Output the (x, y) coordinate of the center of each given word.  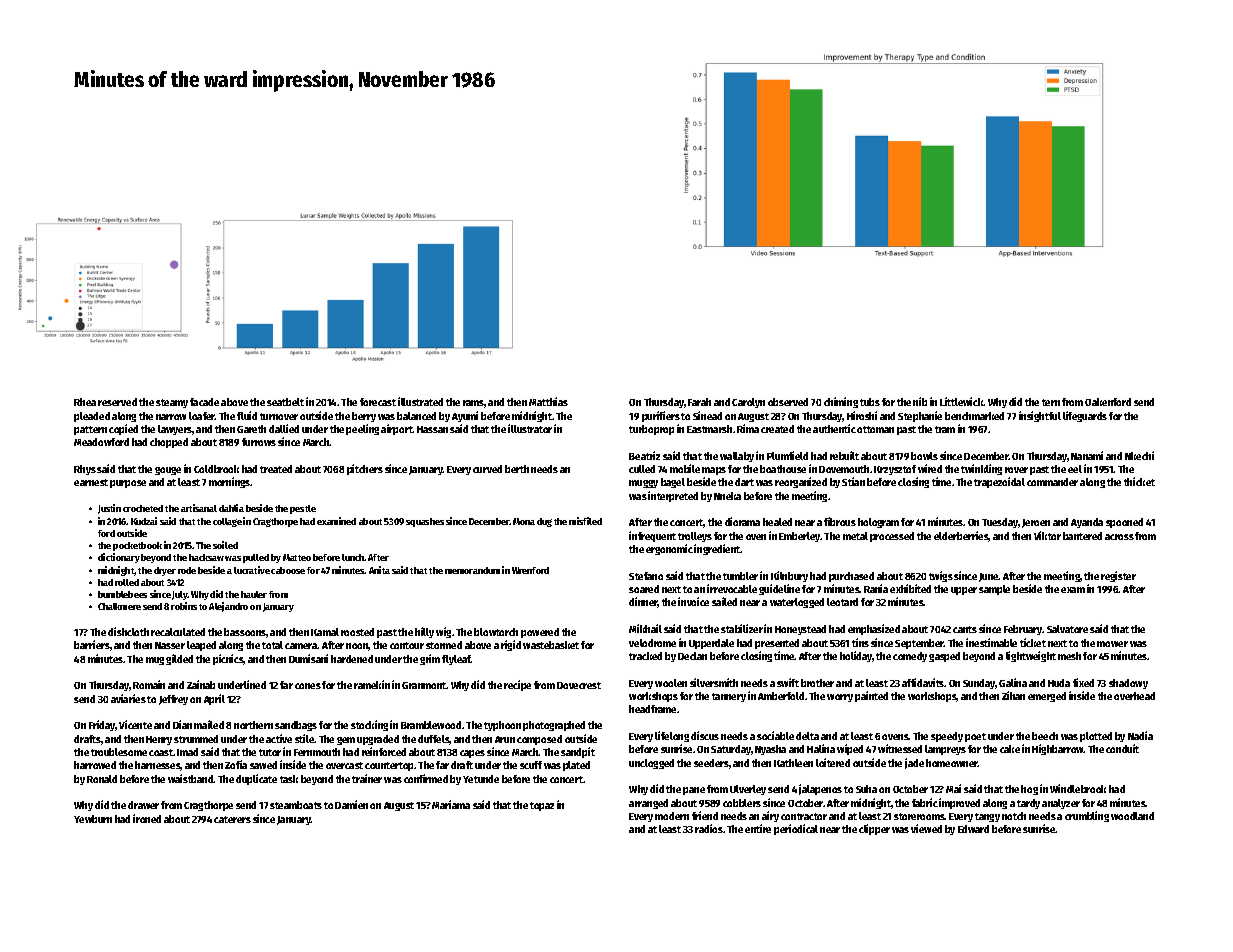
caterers (232, 819)
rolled (127, 582)
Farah (699, 402)
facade (204, 402)
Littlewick (962, 401)
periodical (796, 829)
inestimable (991, 642)
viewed (926, 828)
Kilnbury (789, 576)
